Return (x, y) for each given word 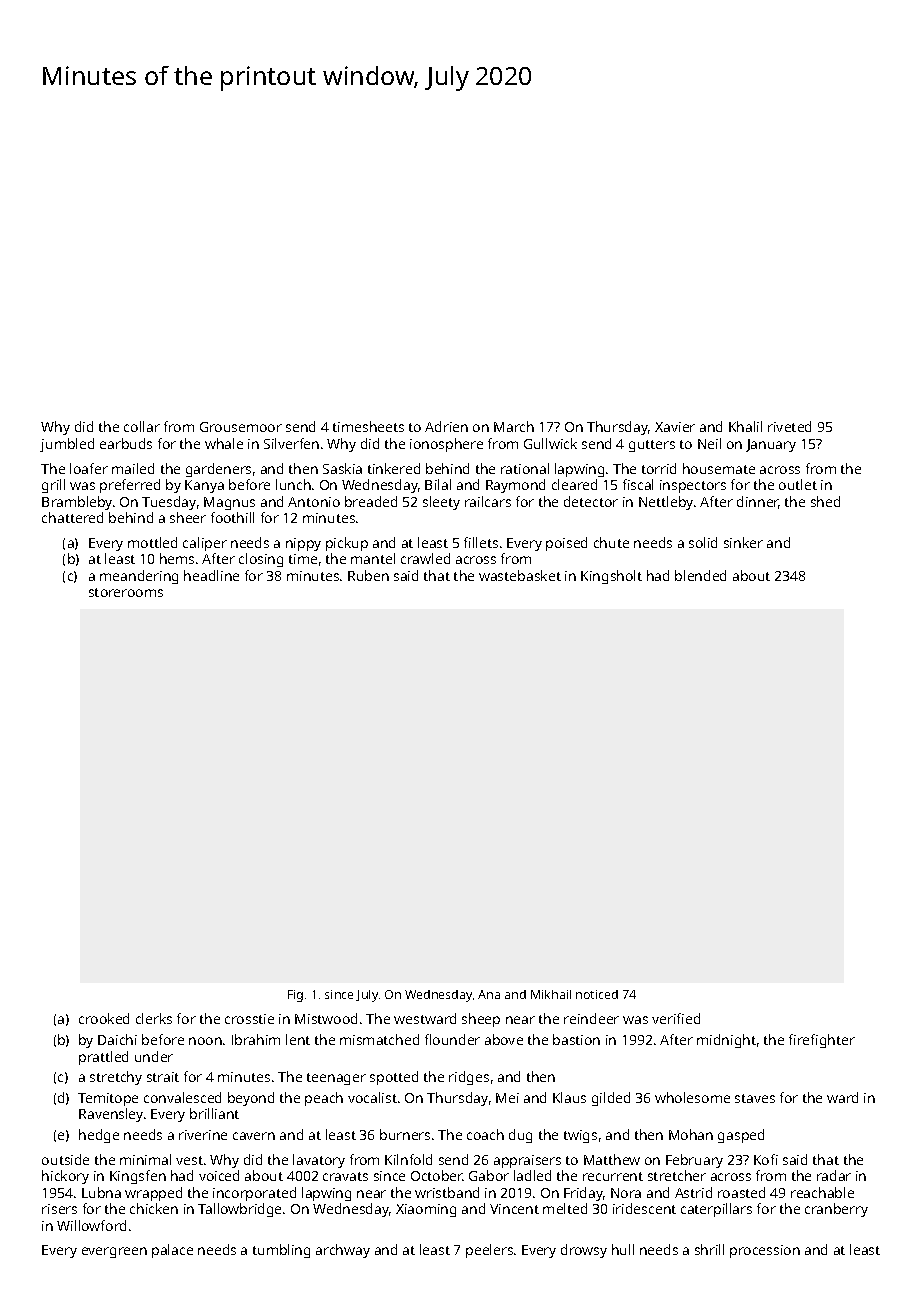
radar (834, 1175)
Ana (489, 994)
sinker (743, 542)
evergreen (114, 1252)
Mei (507, 1098)
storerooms (126, 592)
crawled (425, 558)
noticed (597, 994)
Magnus (229, 503)
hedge (99, 1136)
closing (261, 560)
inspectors (693, 486)
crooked (104, 1018)
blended (700, 575)
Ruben (368, 575)
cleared (574, 484)
